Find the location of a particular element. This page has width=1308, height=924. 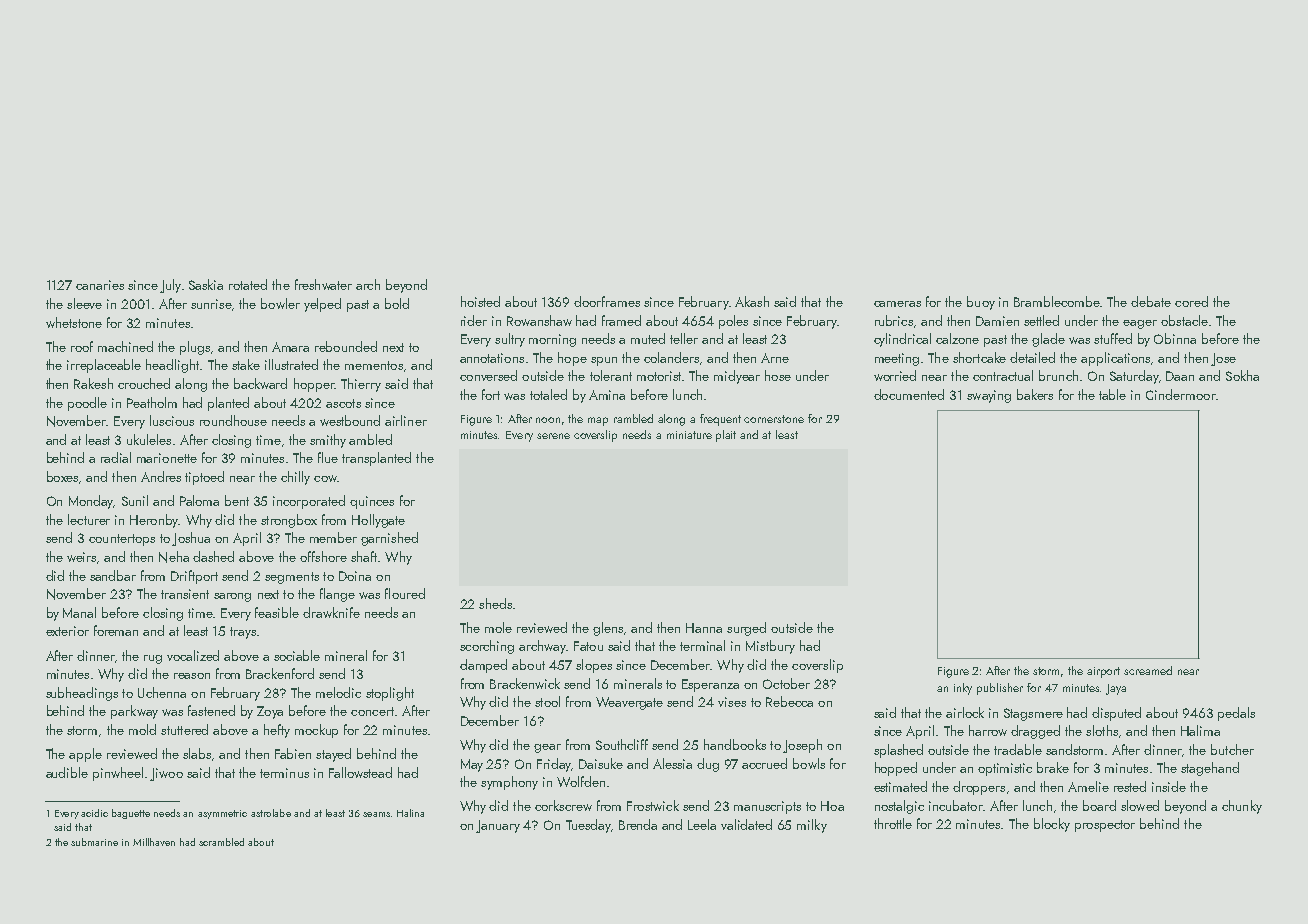

Millhaven is located at coordinates (154, 842).
